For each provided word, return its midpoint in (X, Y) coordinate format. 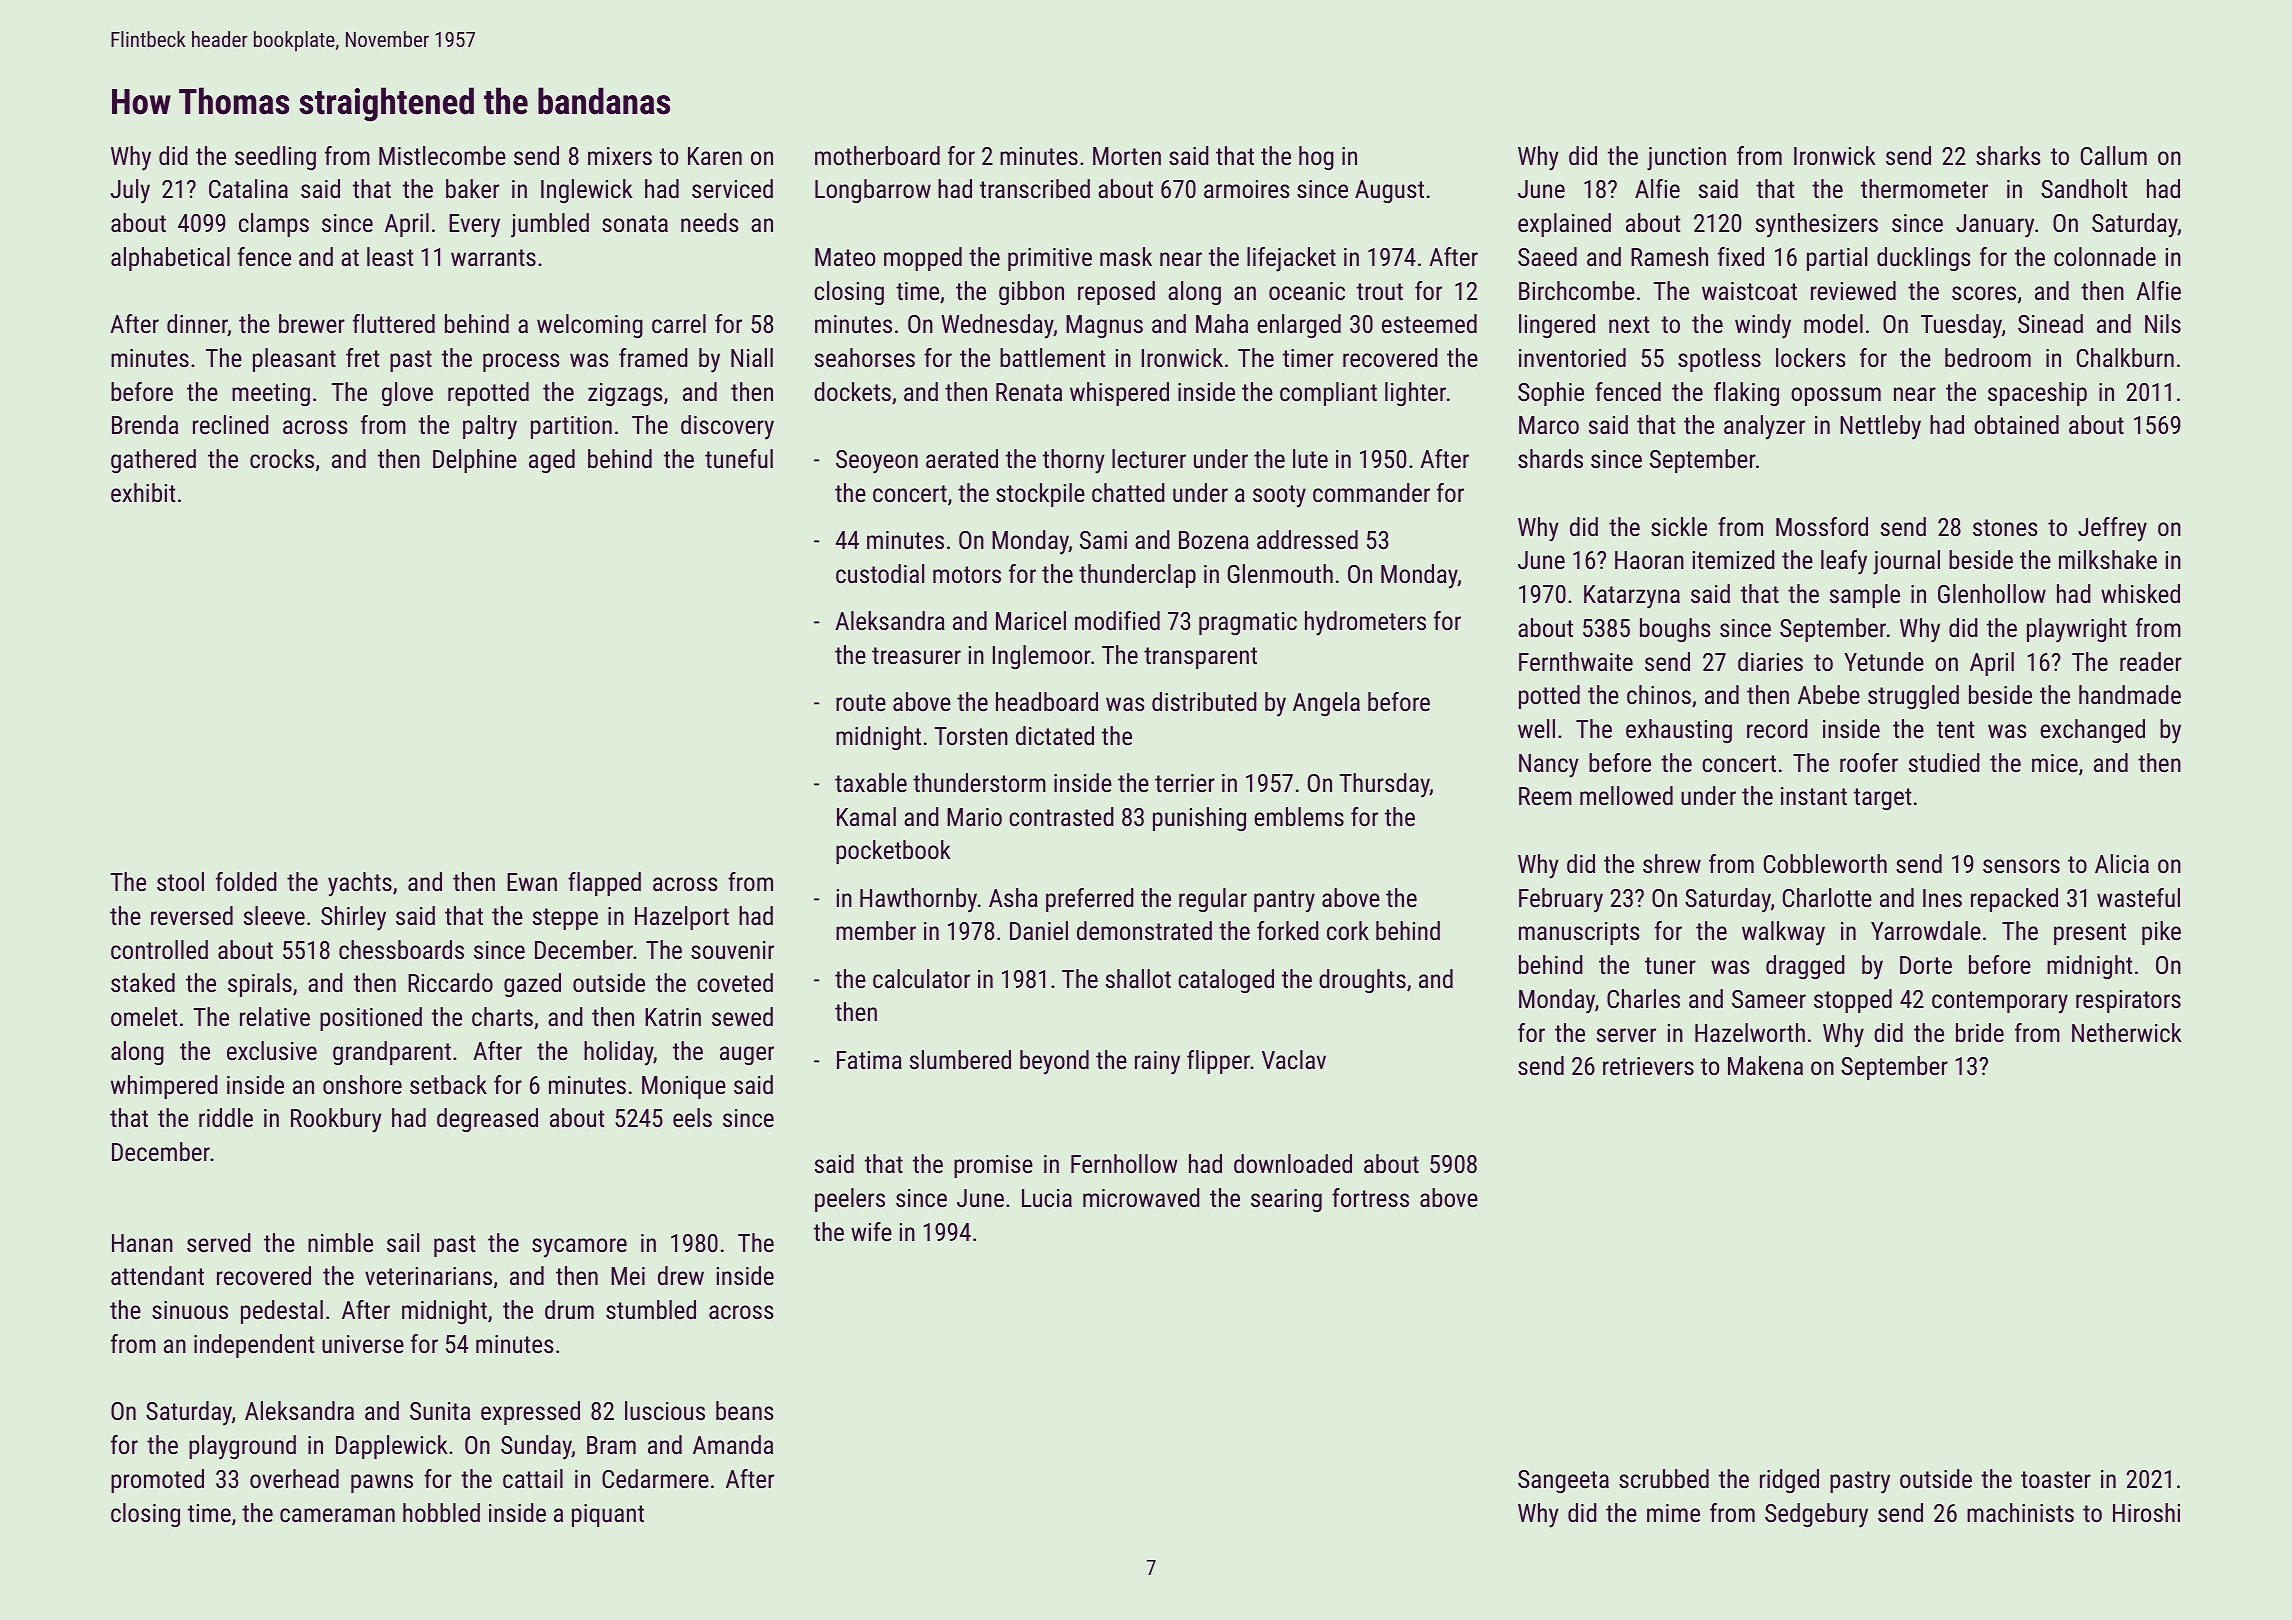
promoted (157, 1481)
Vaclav (1294, 1059)
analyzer (1764, 427)
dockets (852, 391)
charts (502, 1016)
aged (552, 461)
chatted (1128, 492)
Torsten (971, 736)
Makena (1765, 1065)
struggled (1913, 697)
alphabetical (170, 259)
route (861, 702)
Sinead (2050, 323)
